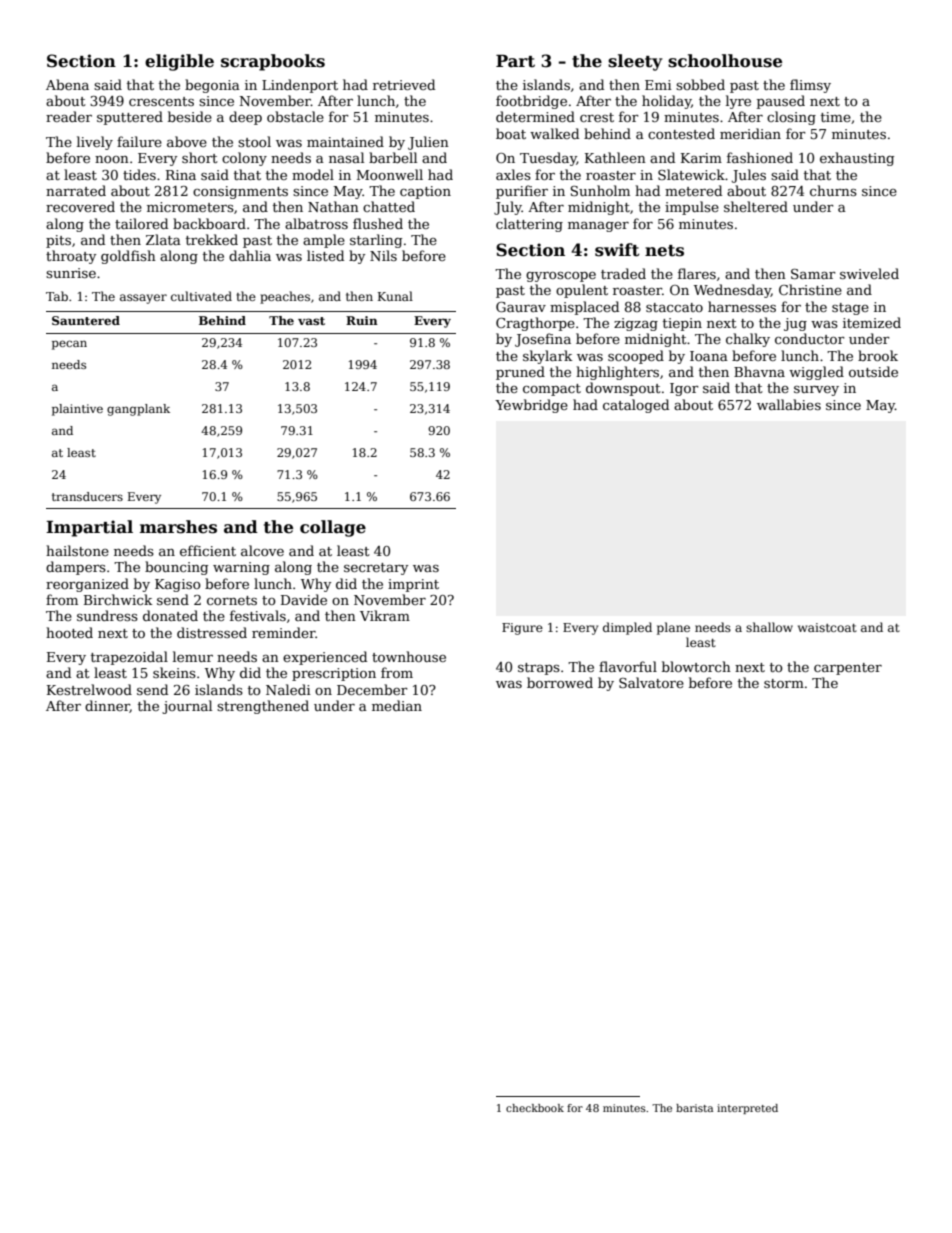 This screenshot has height=1233, width=952. I want to click on checkbook, so click(535, 1108).
